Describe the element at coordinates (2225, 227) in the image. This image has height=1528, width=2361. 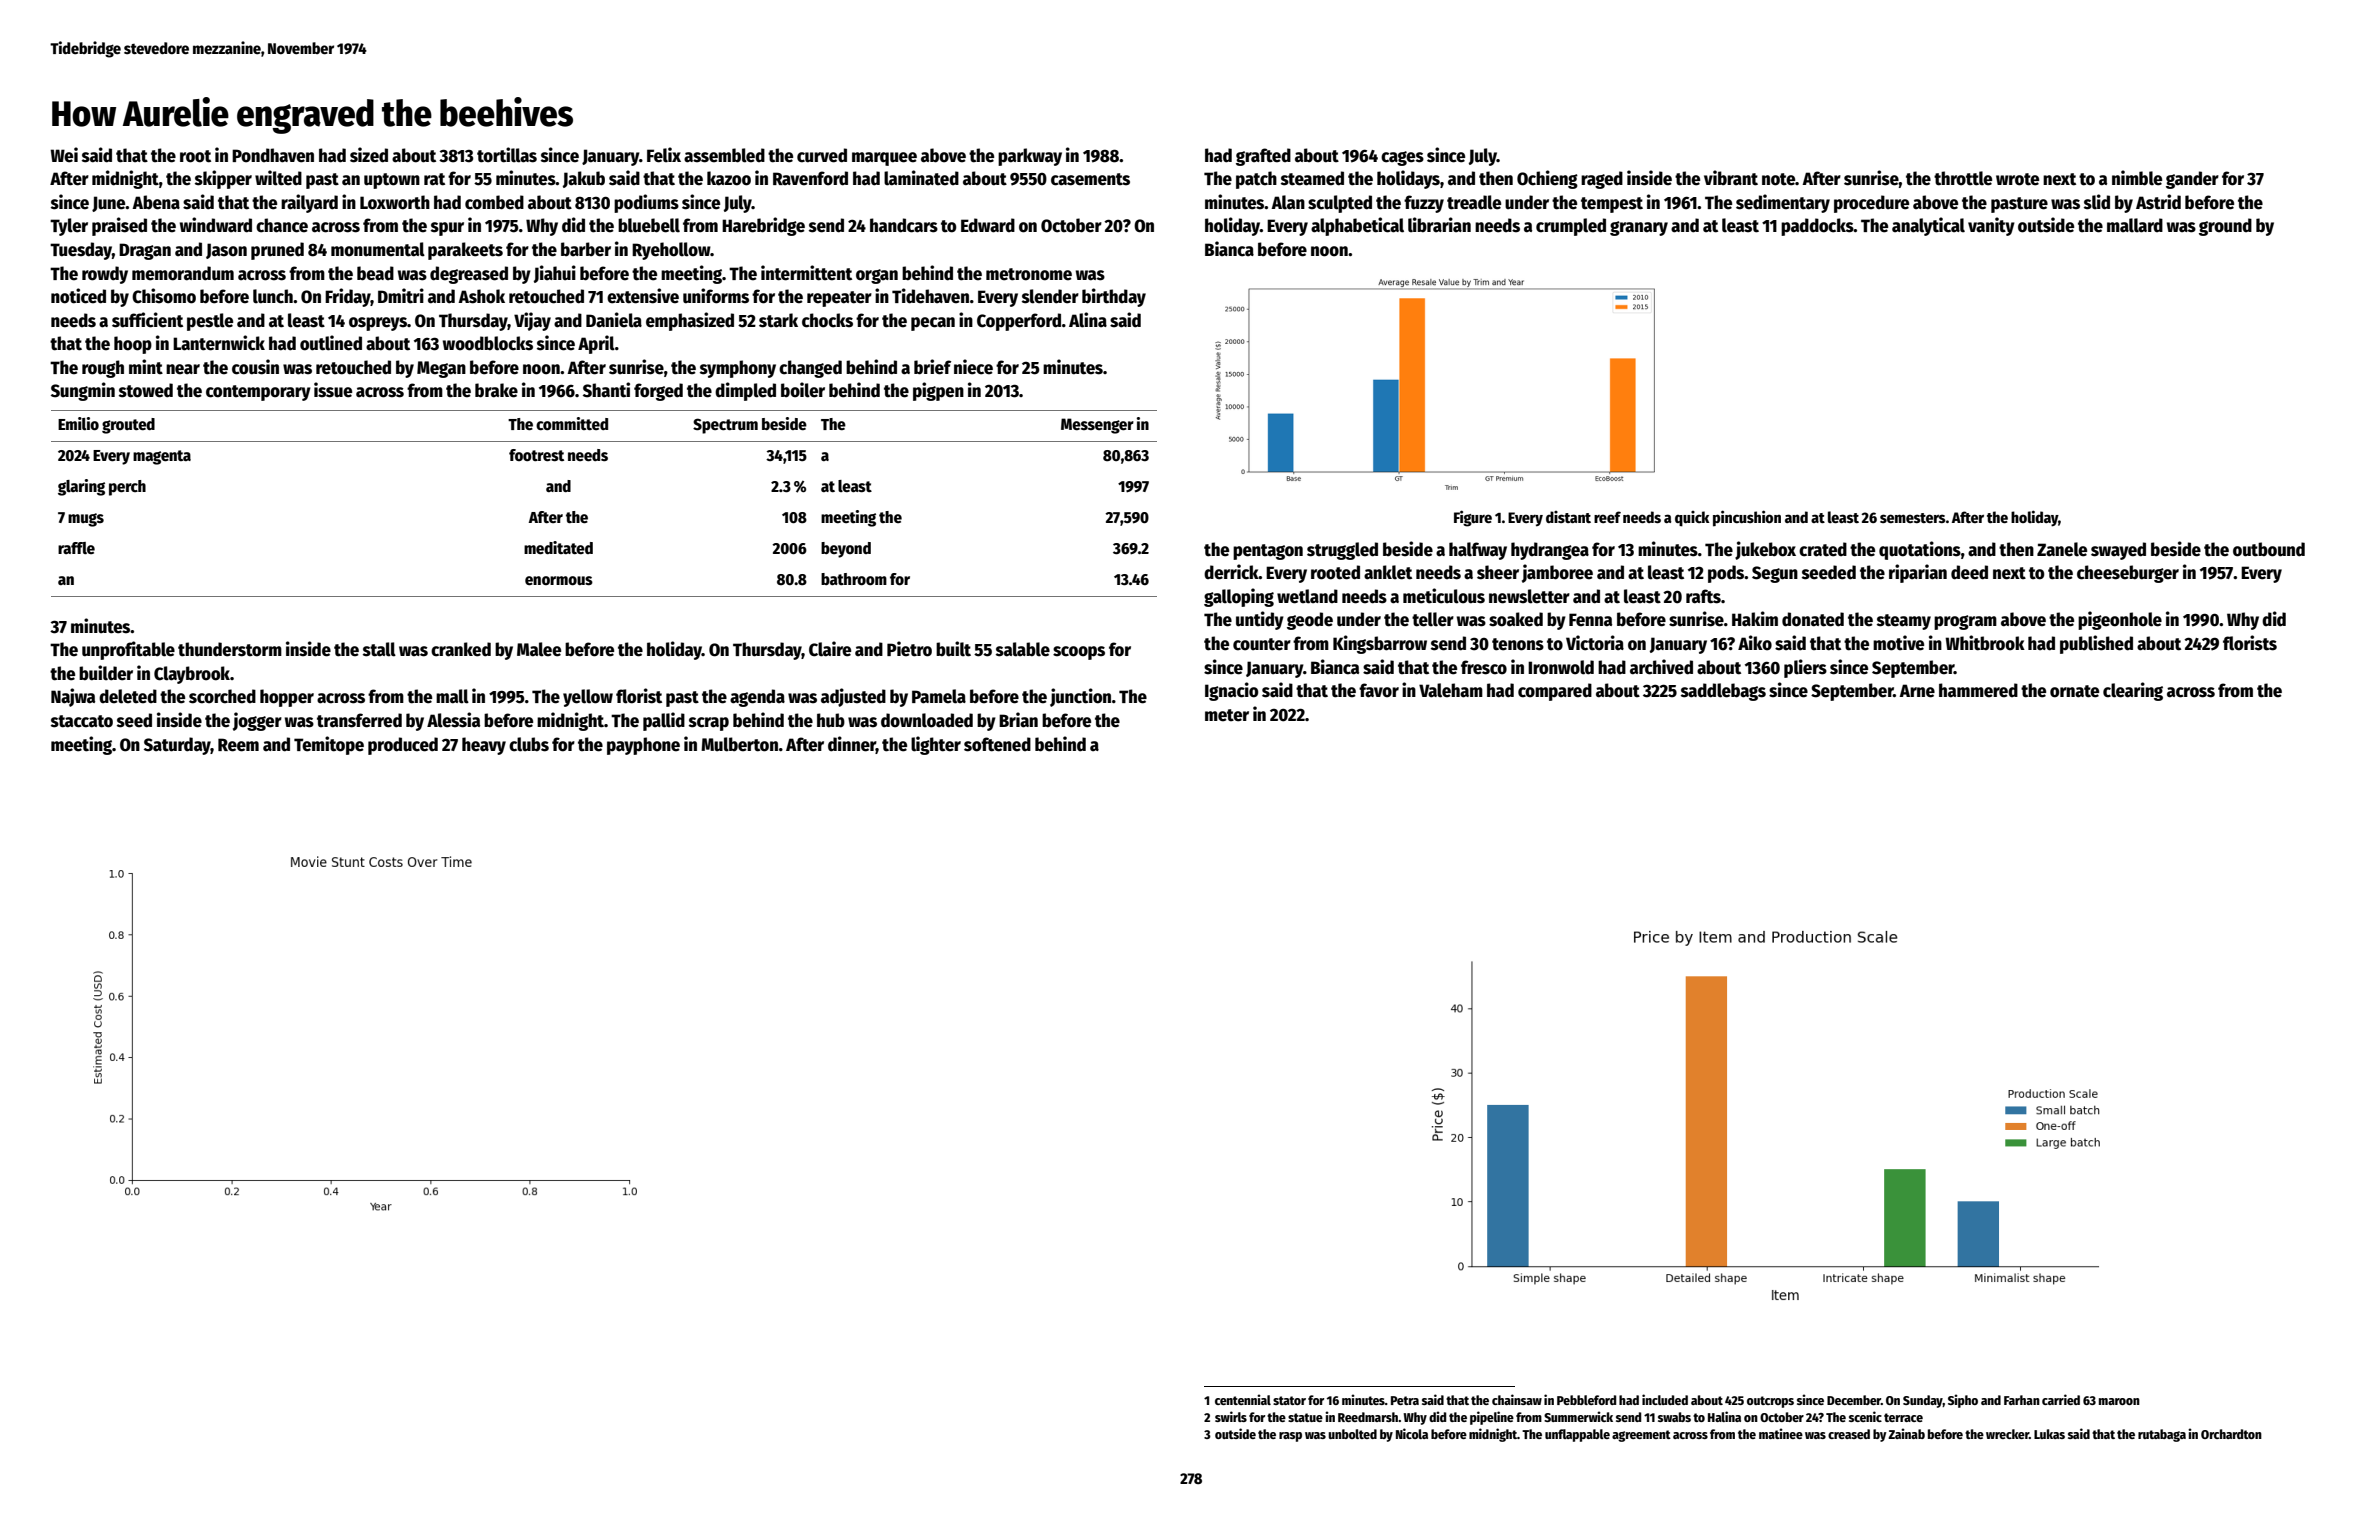
I see `ground` at that location.
